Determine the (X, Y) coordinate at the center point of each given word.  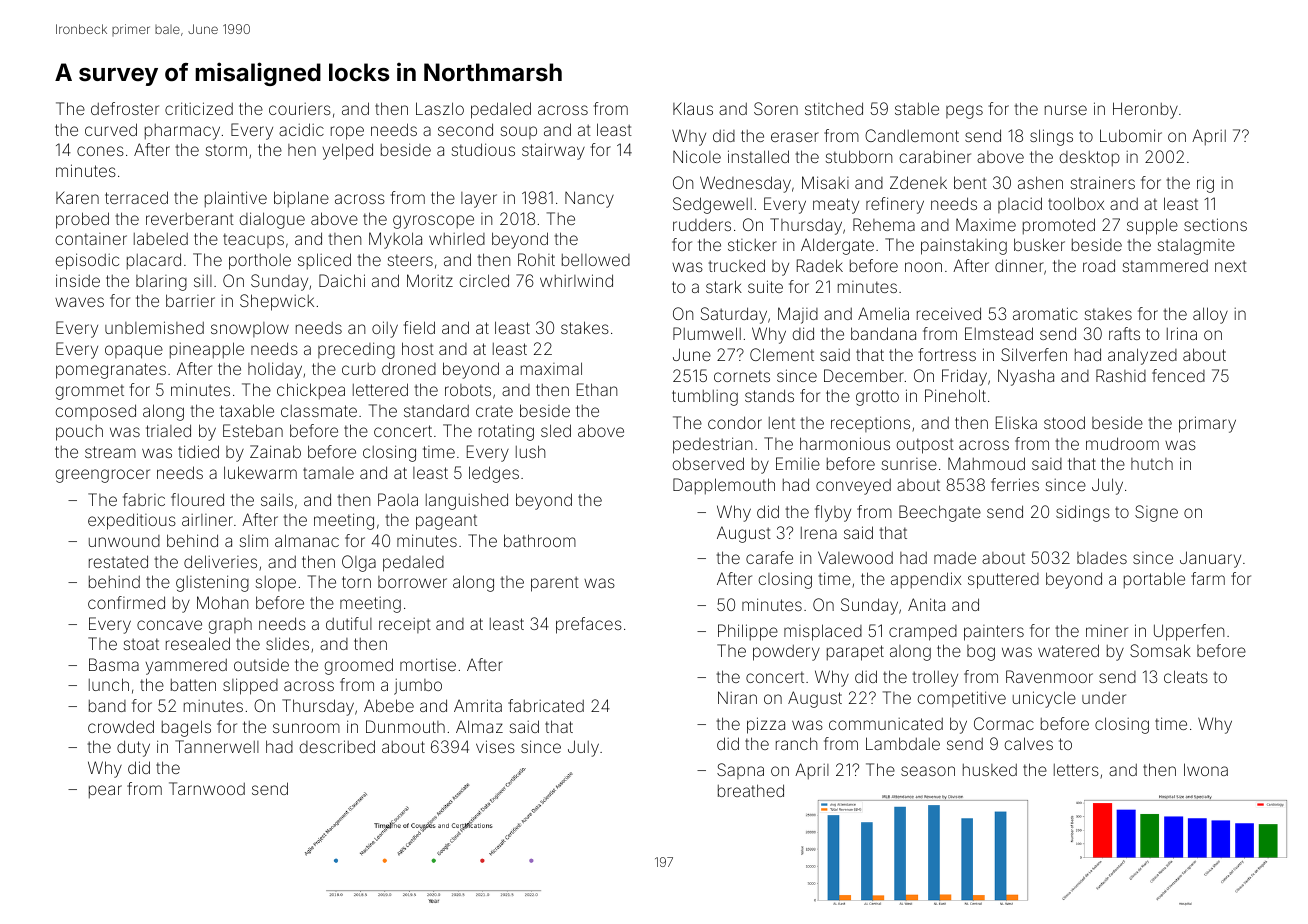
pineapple (207, 350)
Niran (737, 697)
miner (1107, 631)
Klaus (693, 108)
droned (409, 368)
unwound (124, 541)
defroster (125, 108)
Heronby (1145, 110)
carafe (769, 557)
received (949, 313)
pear (105, 792)
